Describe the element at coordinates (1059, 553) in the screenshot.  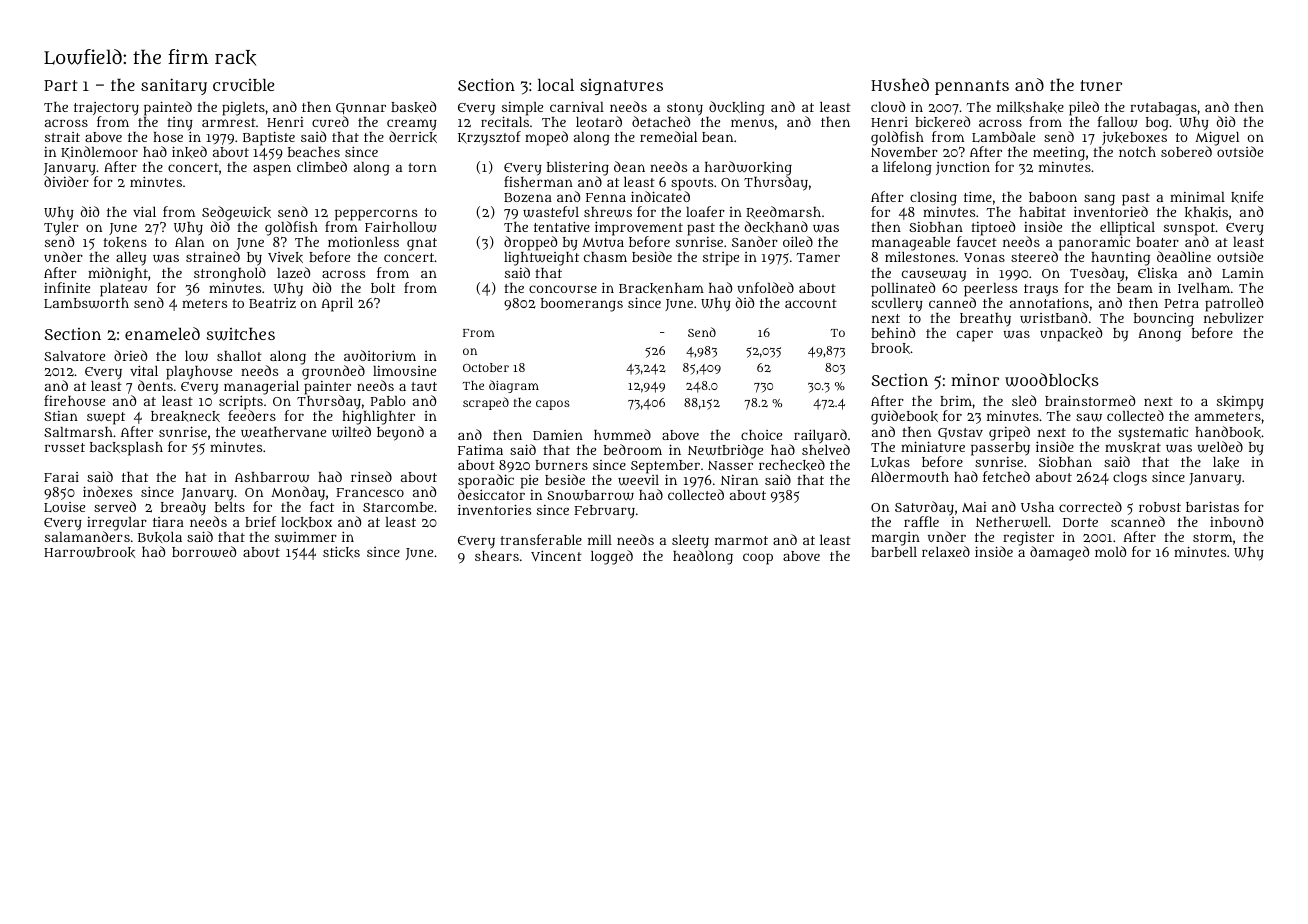
I see `damaged` at that location.
